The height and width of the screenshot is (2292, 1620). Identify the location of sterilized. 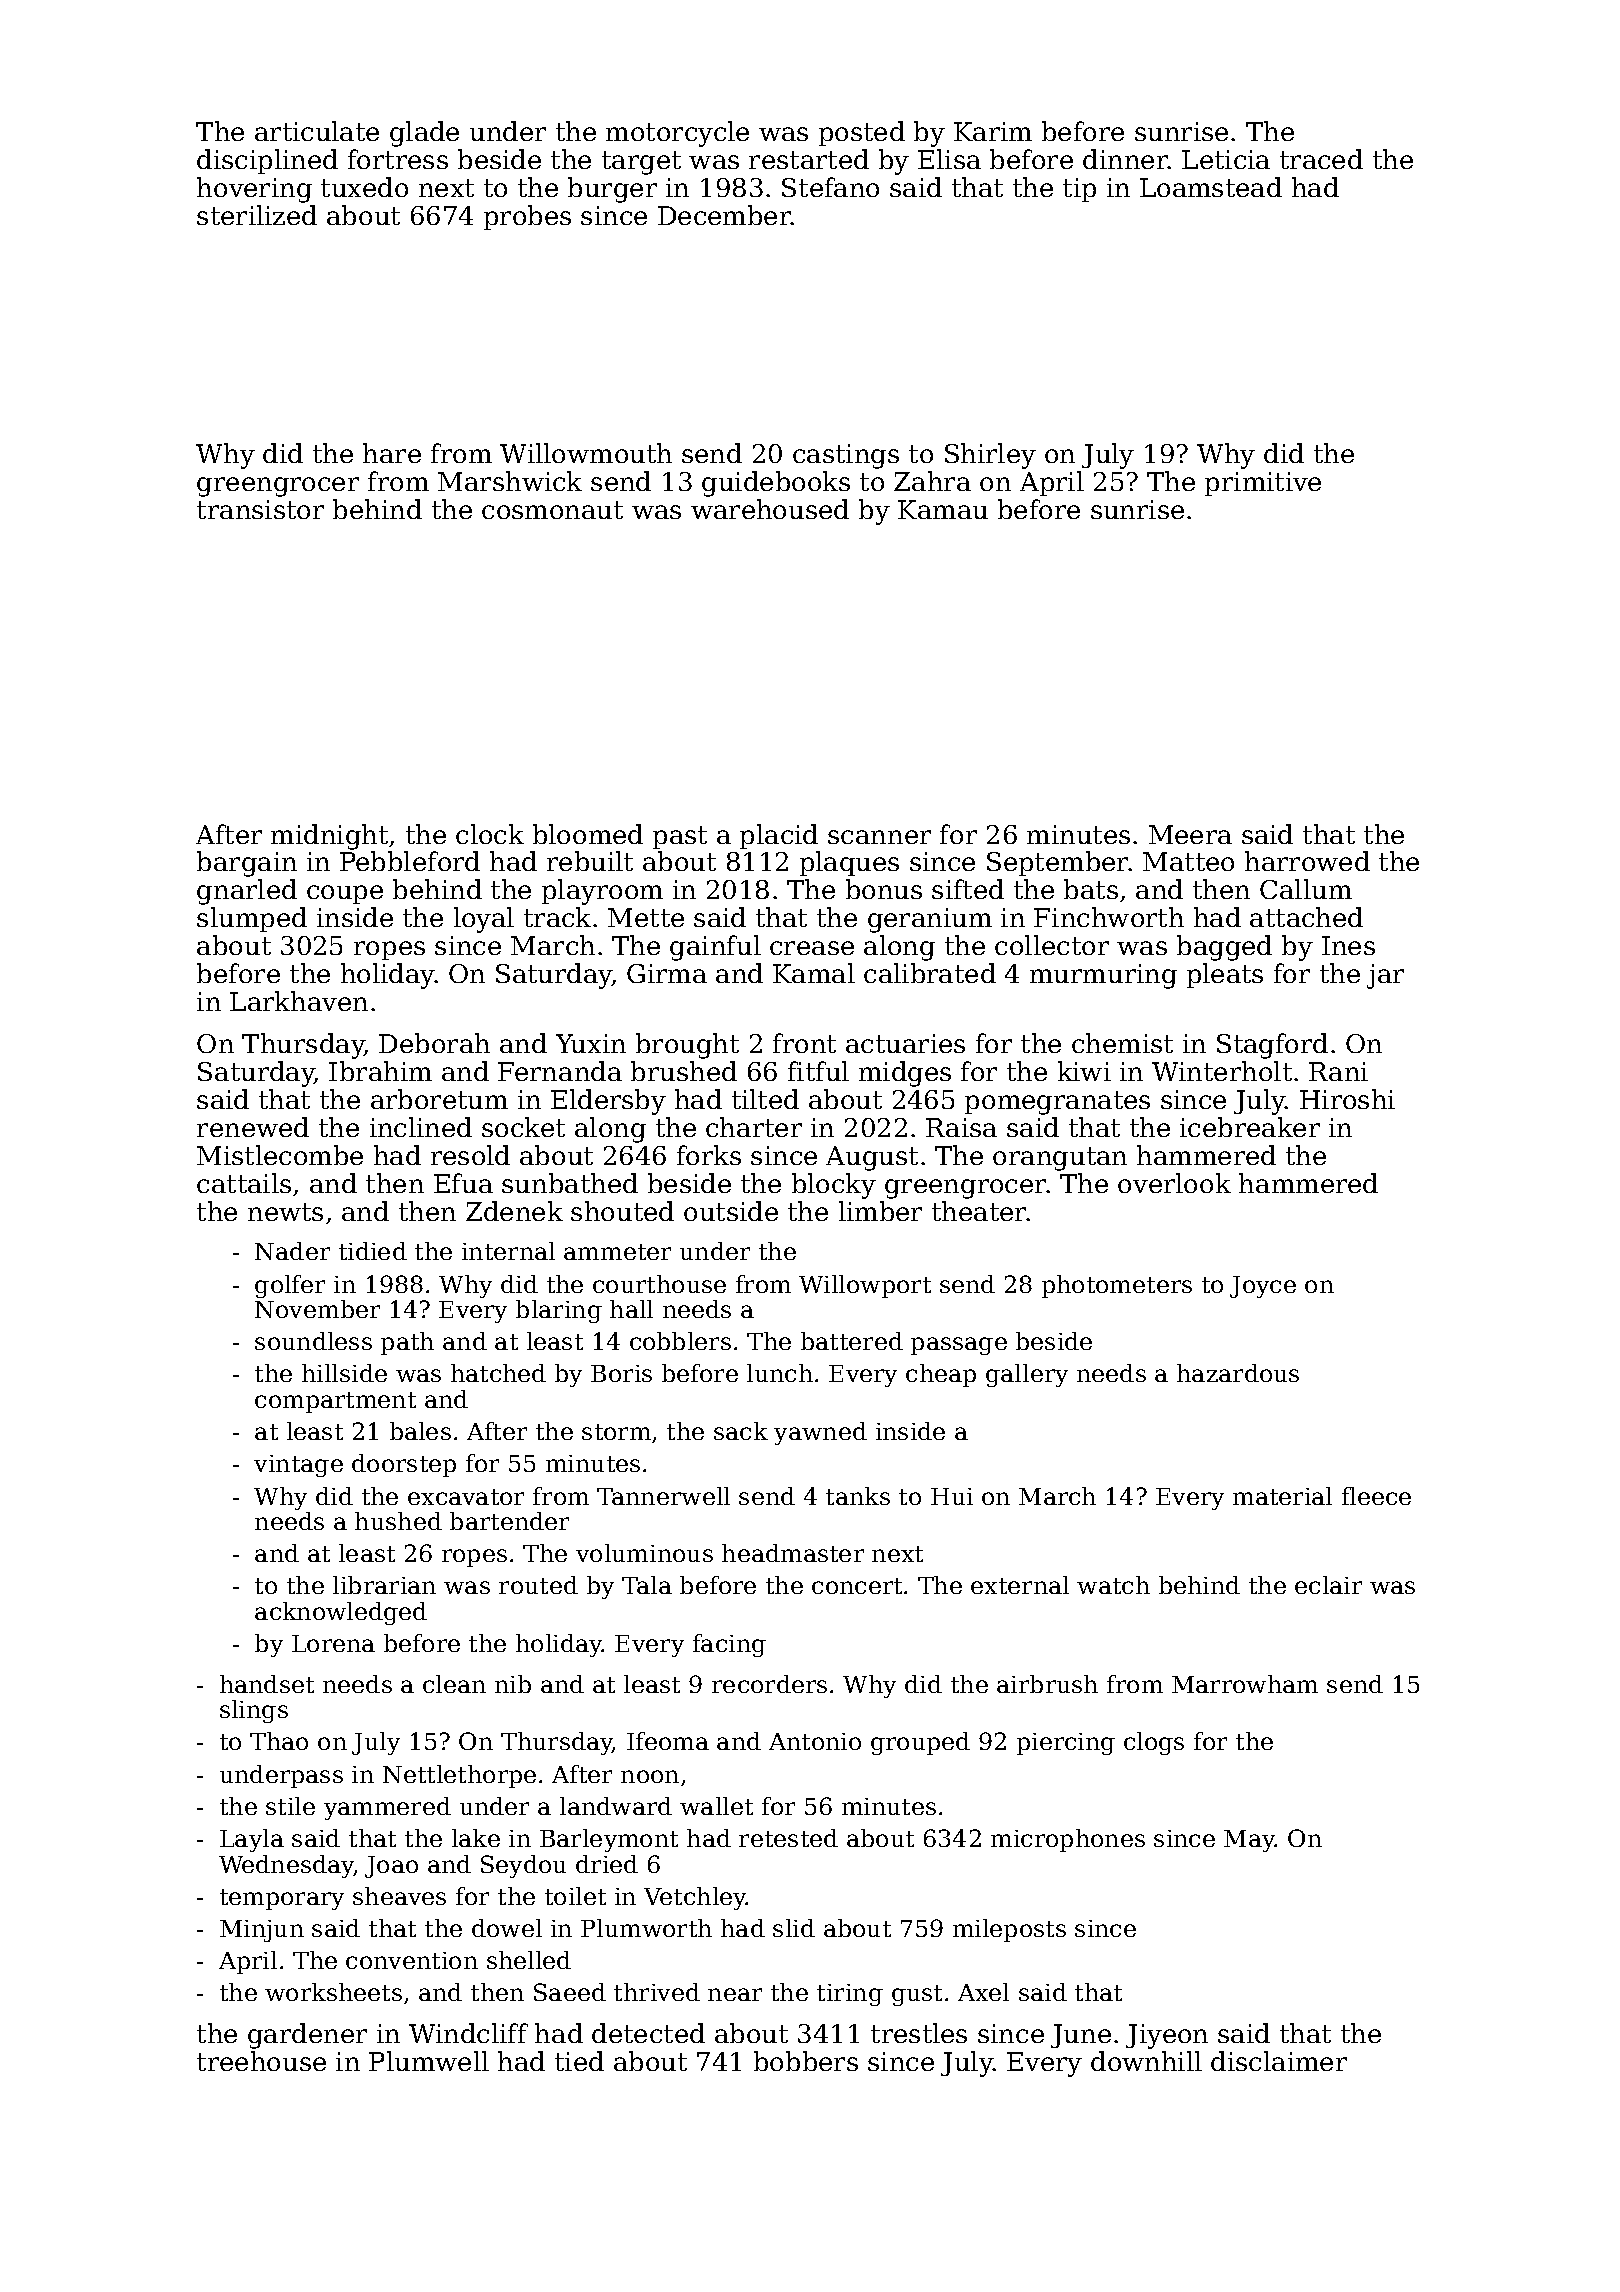
(257, 215).
